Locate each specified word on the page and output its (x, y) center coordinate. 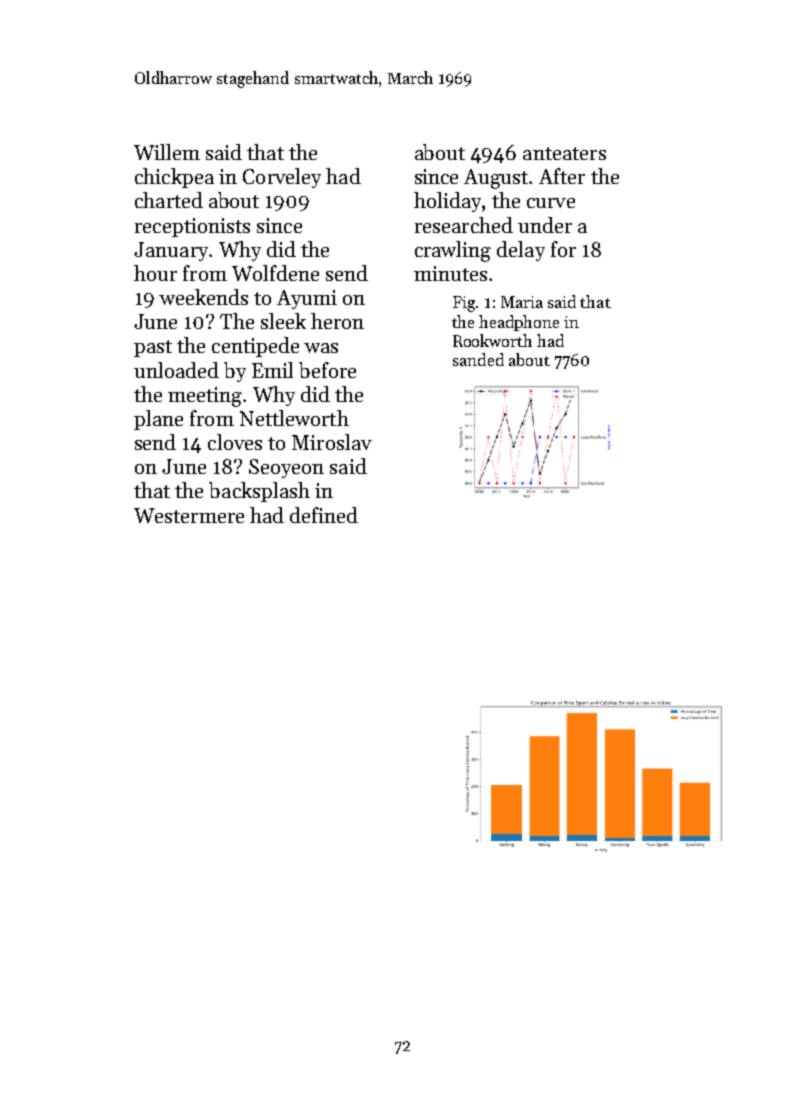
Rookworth (492, 340)
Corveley (282, 178)
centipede (255, 347)
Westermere (189, 515)
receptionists (192, 227)
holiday (447, 202)
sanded (478, 359)
